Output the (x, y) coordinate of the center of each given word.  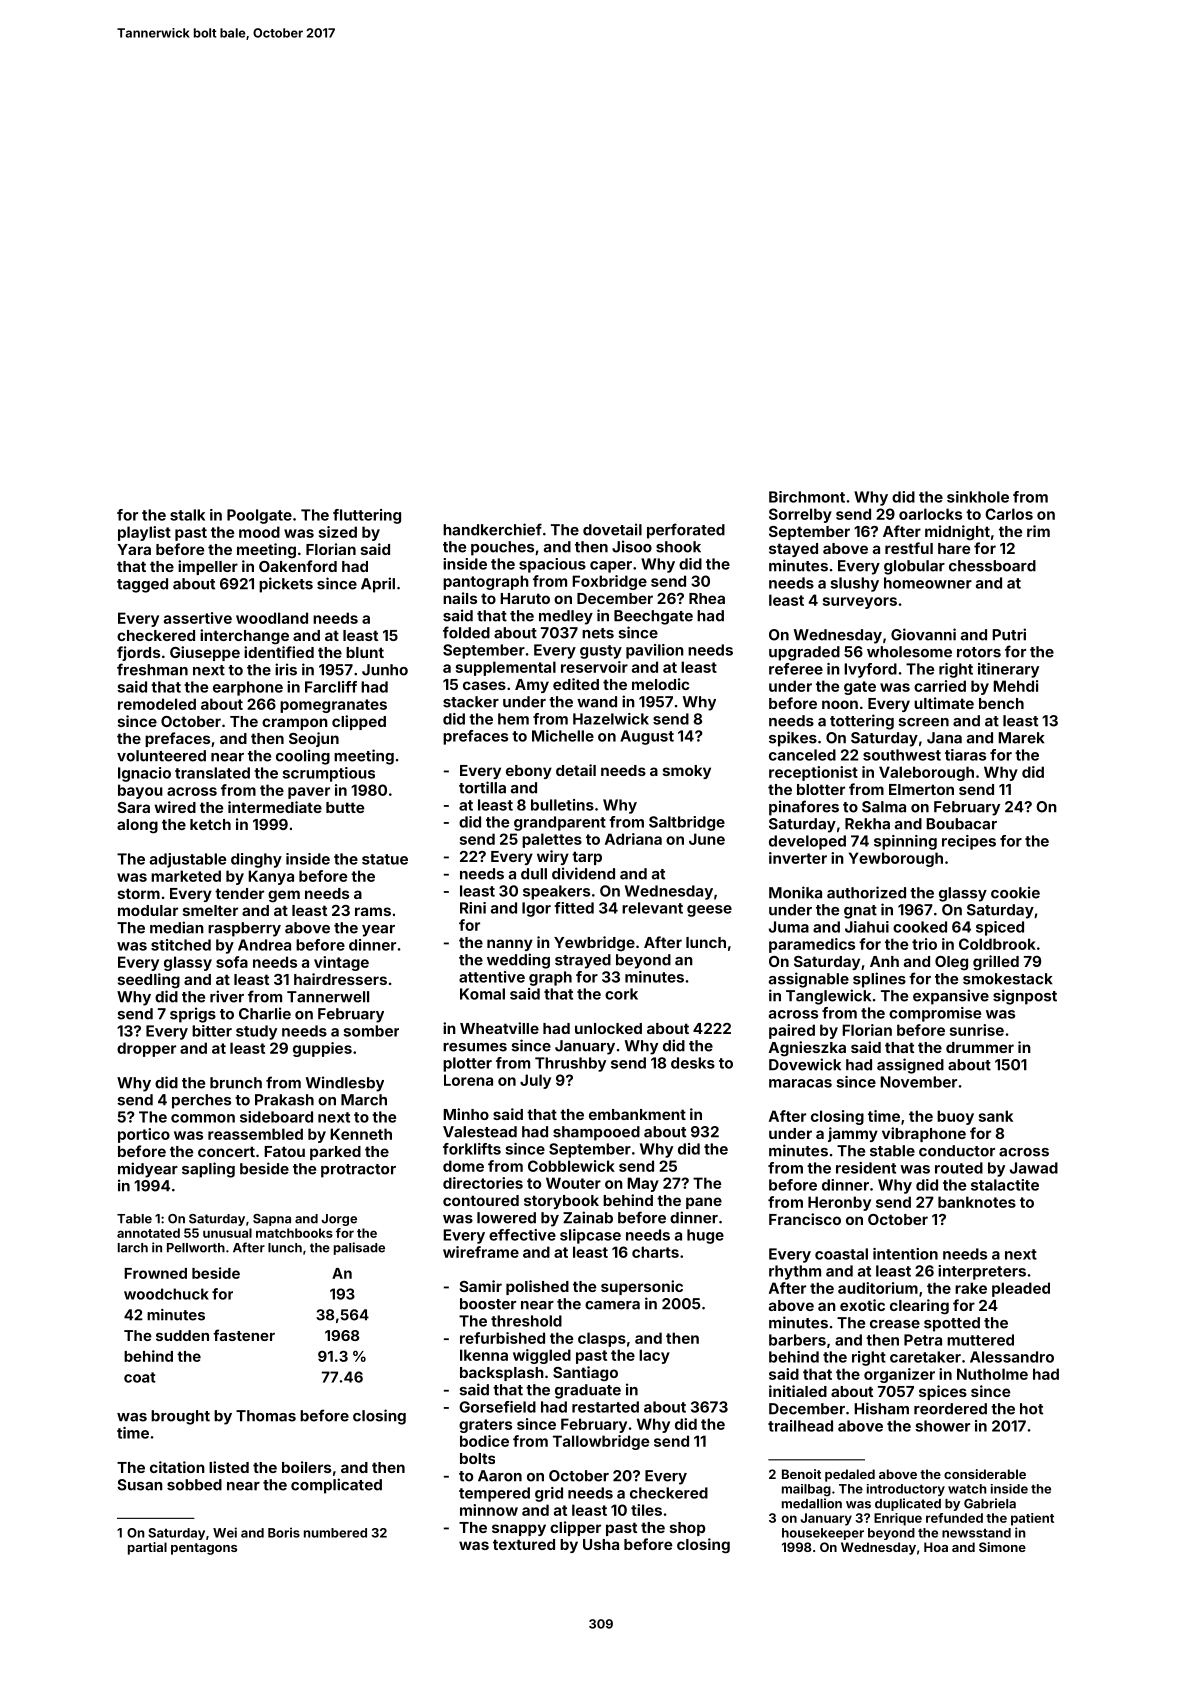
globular (914, 567)
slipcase (590, 1236)
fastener (244, 1335)
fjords (138, 653)
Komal (482, 994)
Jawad (1034, 1168)
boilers (306, 1467)
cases (484, 685)
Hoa (936, 1547)
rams (373, 911)
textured (524, 1544)
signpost (1025, 997)
